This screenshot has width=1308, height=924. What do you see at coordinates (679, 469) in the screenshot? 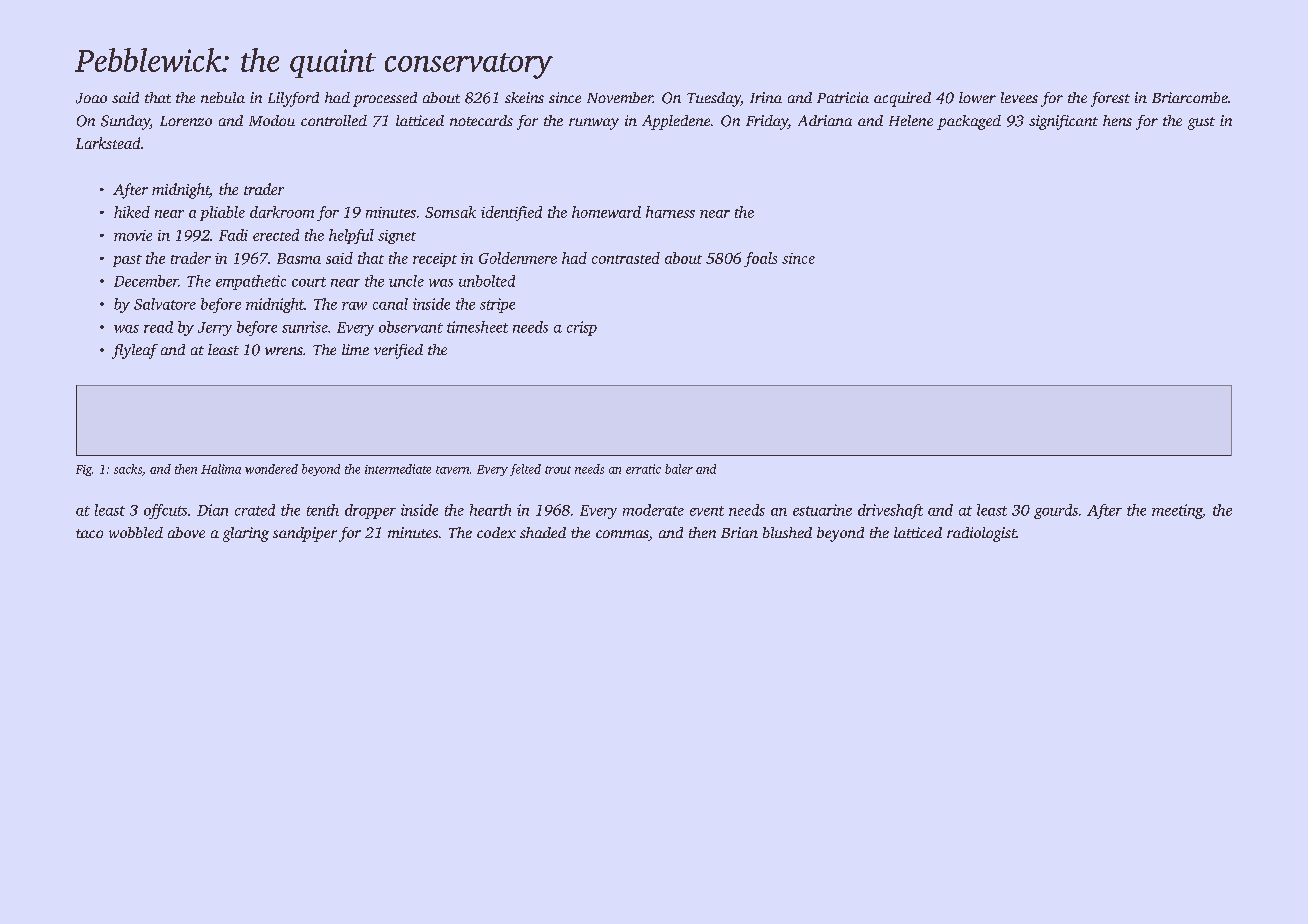
I see `baler` at bounding box center [679, 469].
